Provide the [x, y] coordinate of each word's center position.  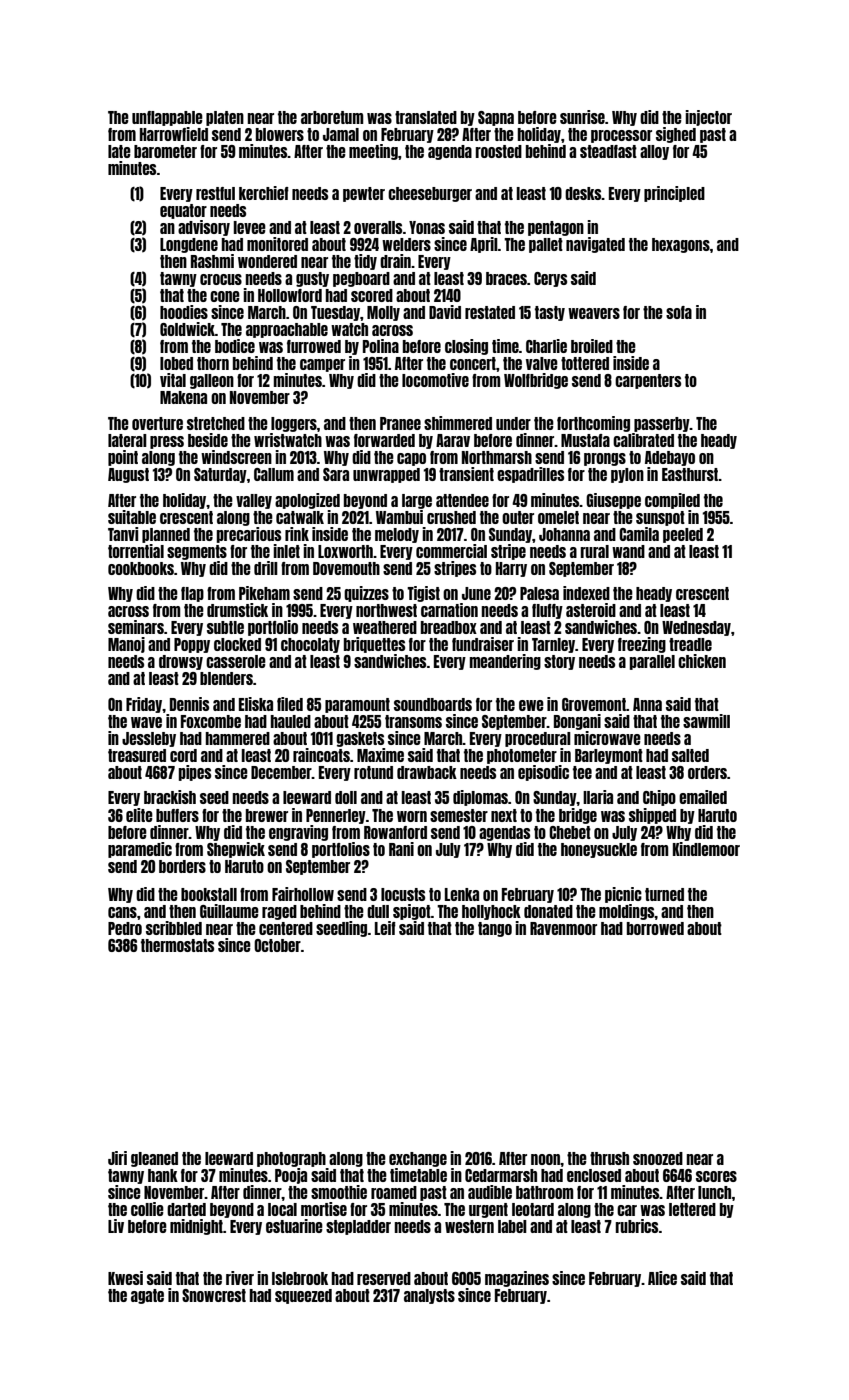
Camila [639, 534]
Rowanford [395, 832]
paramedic [140, 850]
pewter [364, 194]
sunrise [582, 117]
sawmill [706, 721]
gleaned [154, 1159]
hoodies [184, 312]
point [123, 458]
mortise [324, 1209]
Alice [662, 1278]
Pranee [400, 423]
